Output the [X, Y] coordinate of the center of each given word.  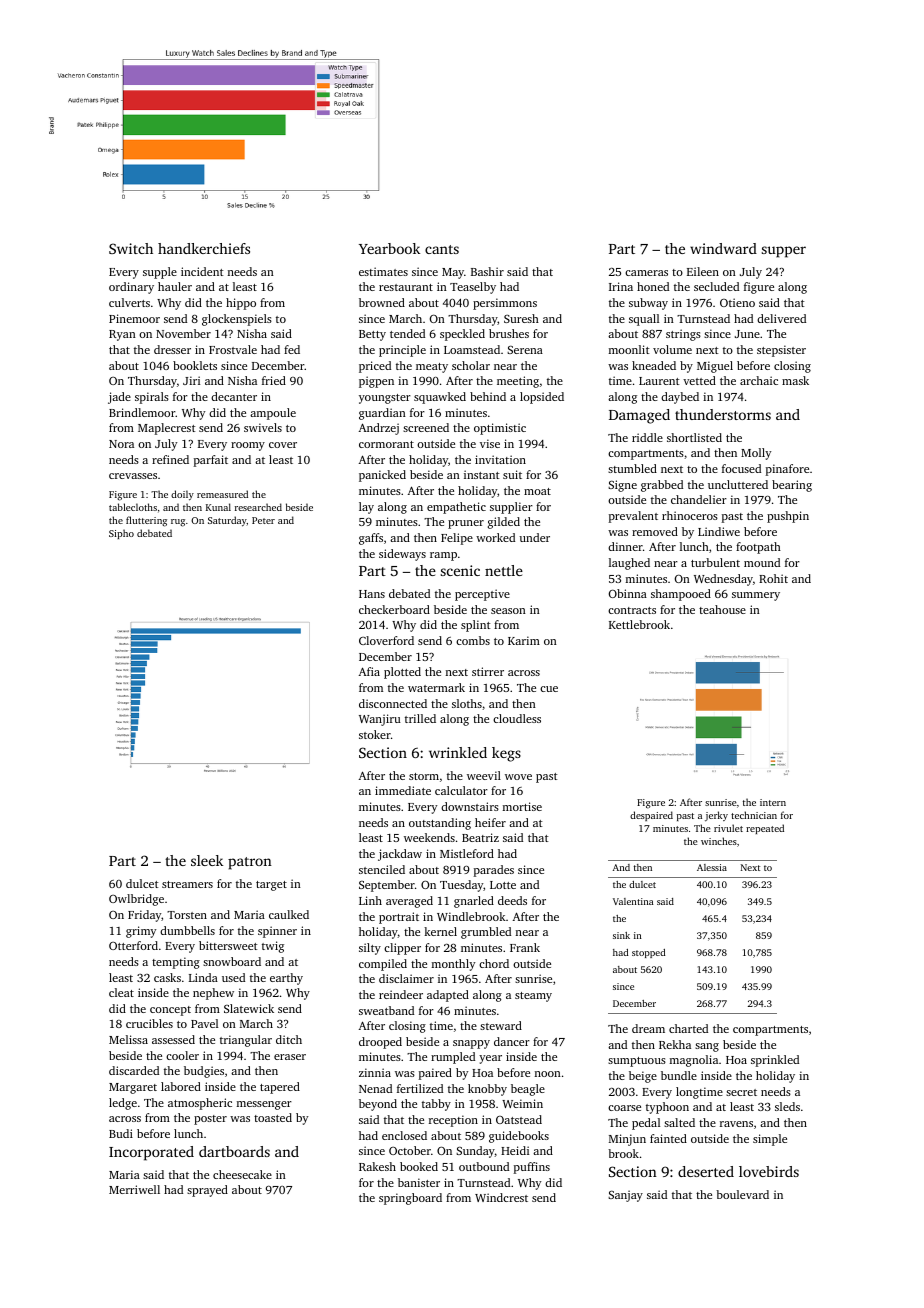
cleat [121, 992]
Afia [369, 671]
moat [537, 491]
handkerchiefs [204, 248]
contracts [632, 610]
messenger [264, 1105]
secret [741, 1092]
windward [723, 248]
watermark [436, 687]
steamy [533, 997]
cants [442, 249]
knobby [487, 1090]
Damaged [639, 416]
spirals [152, 398]
